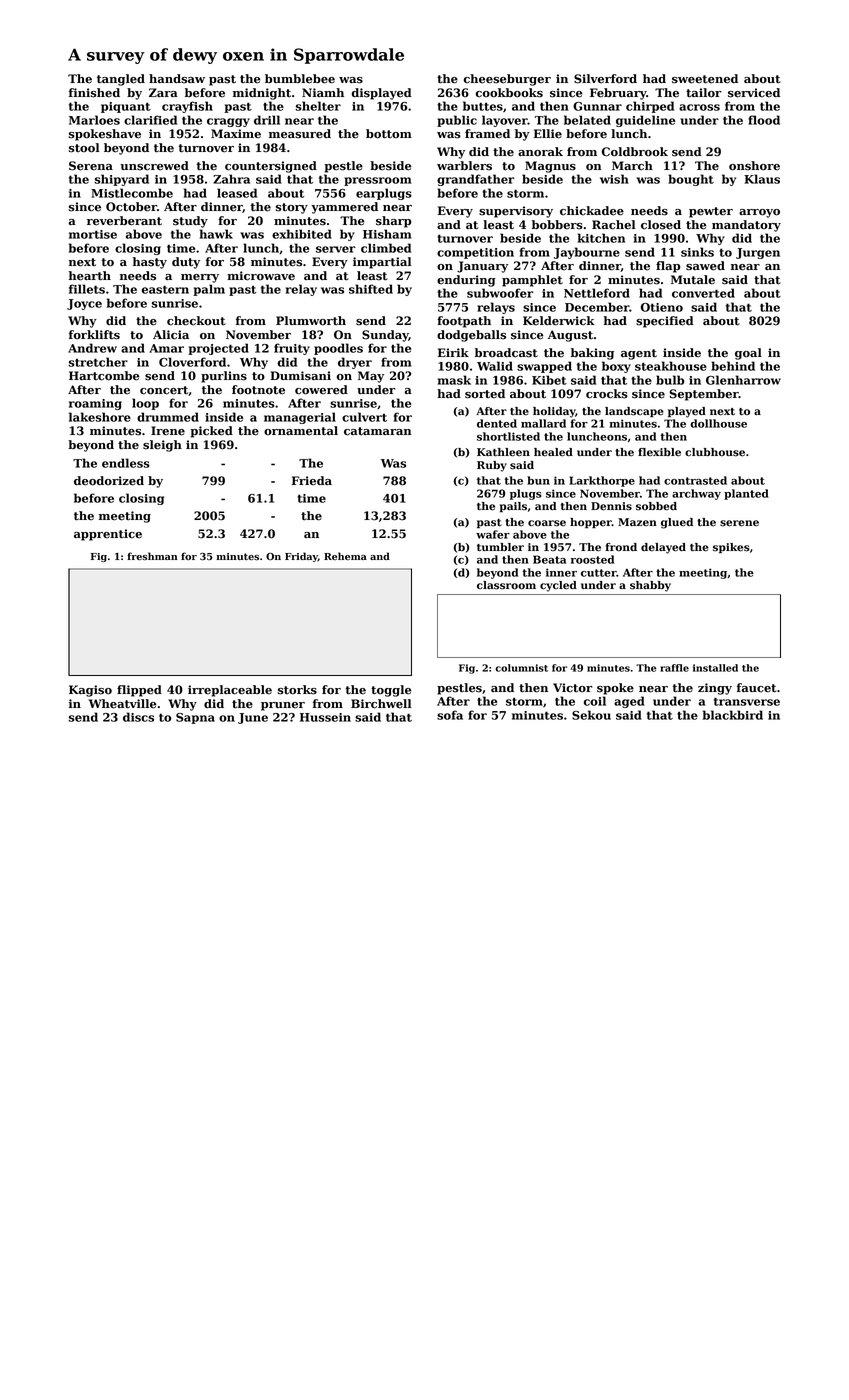 This screenshot has height=1400, width=849. I want to click on blackbird, so click(733, 715).
